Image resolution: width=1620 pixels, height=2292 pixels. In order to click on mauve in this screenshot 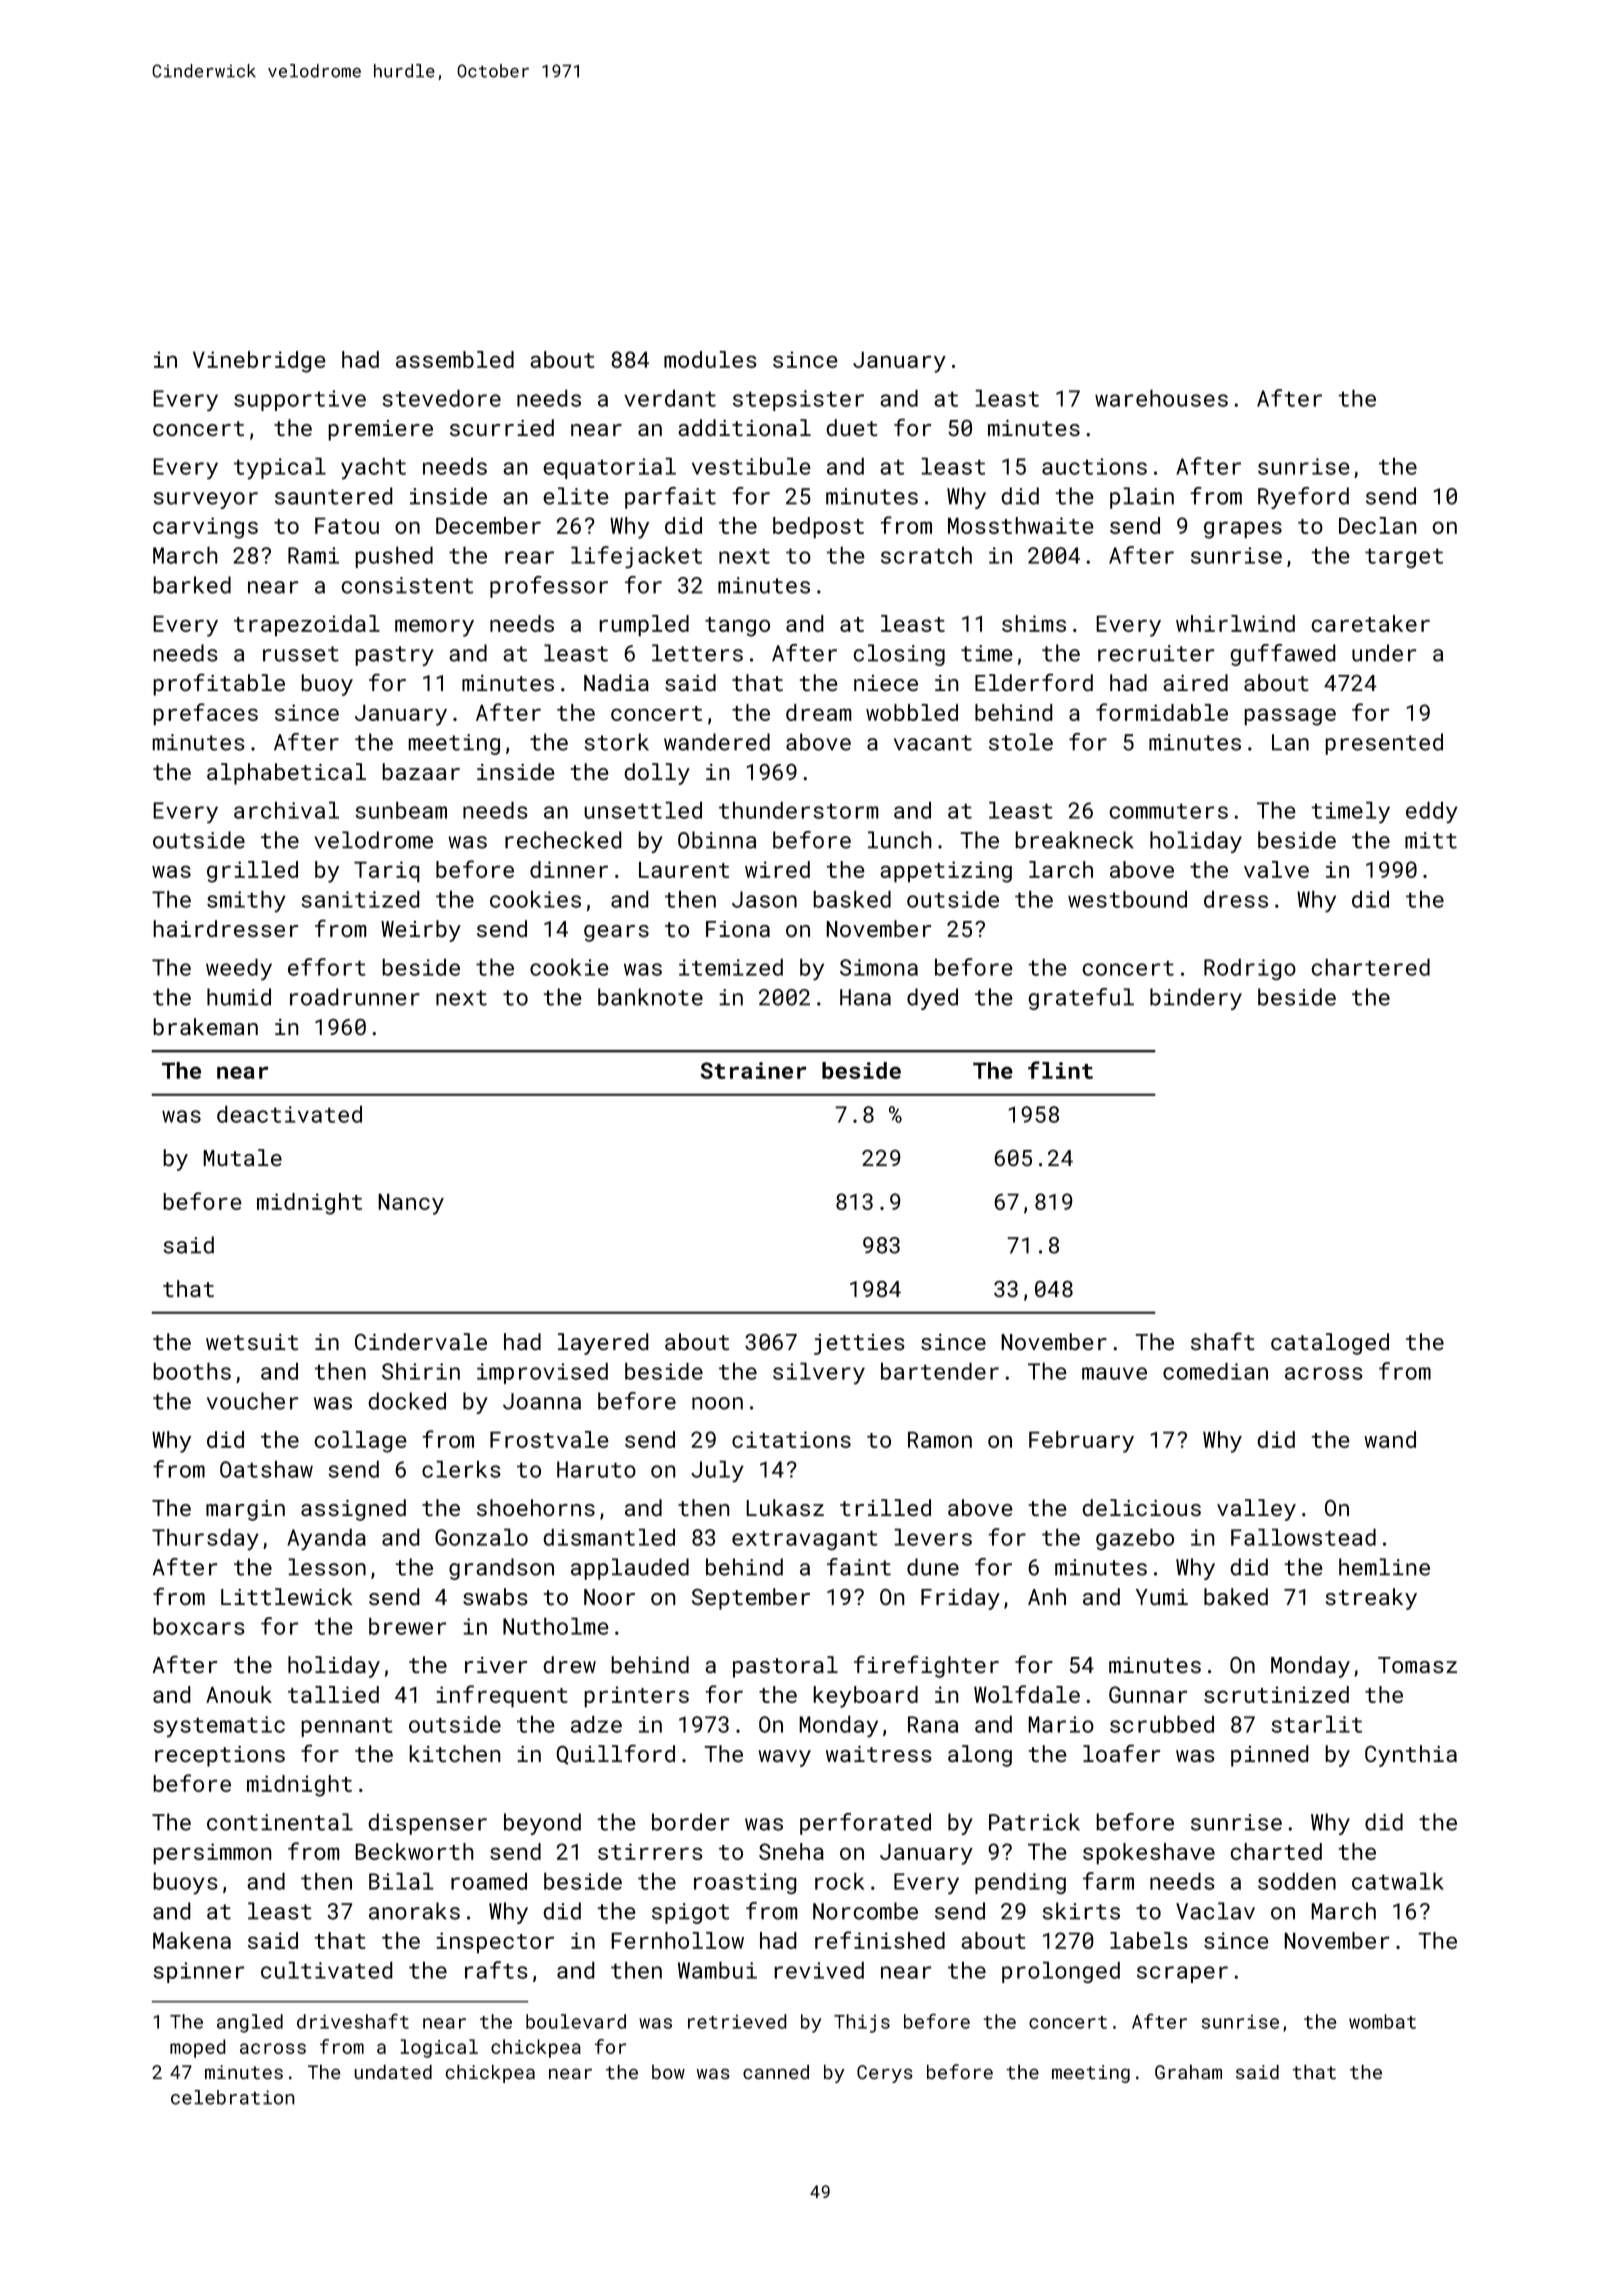, I will do `click(1114, 1373)`.
